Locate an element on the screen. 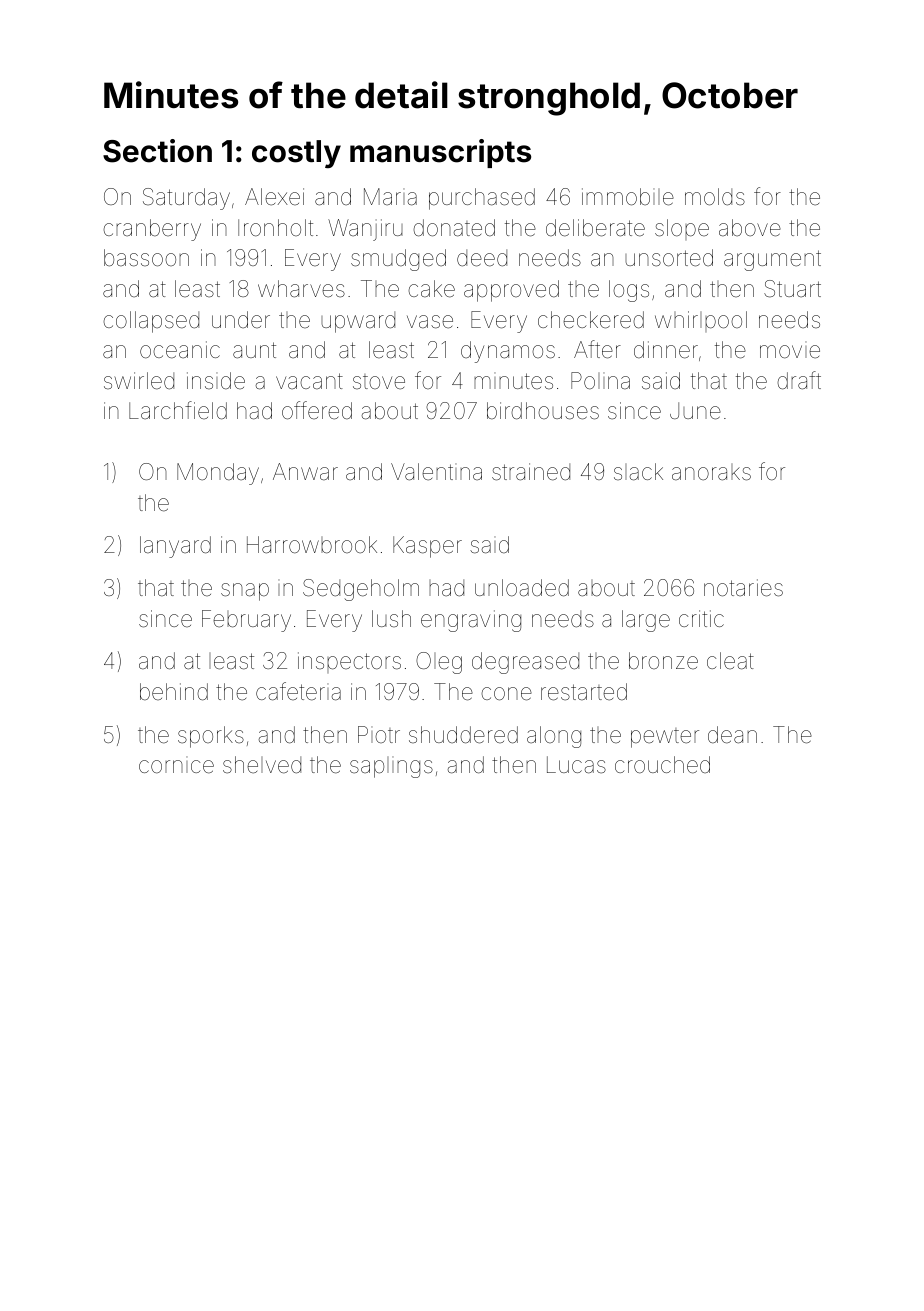 This screenshot has width=924, height=1311. strained is located at coordinates (531, 472).
